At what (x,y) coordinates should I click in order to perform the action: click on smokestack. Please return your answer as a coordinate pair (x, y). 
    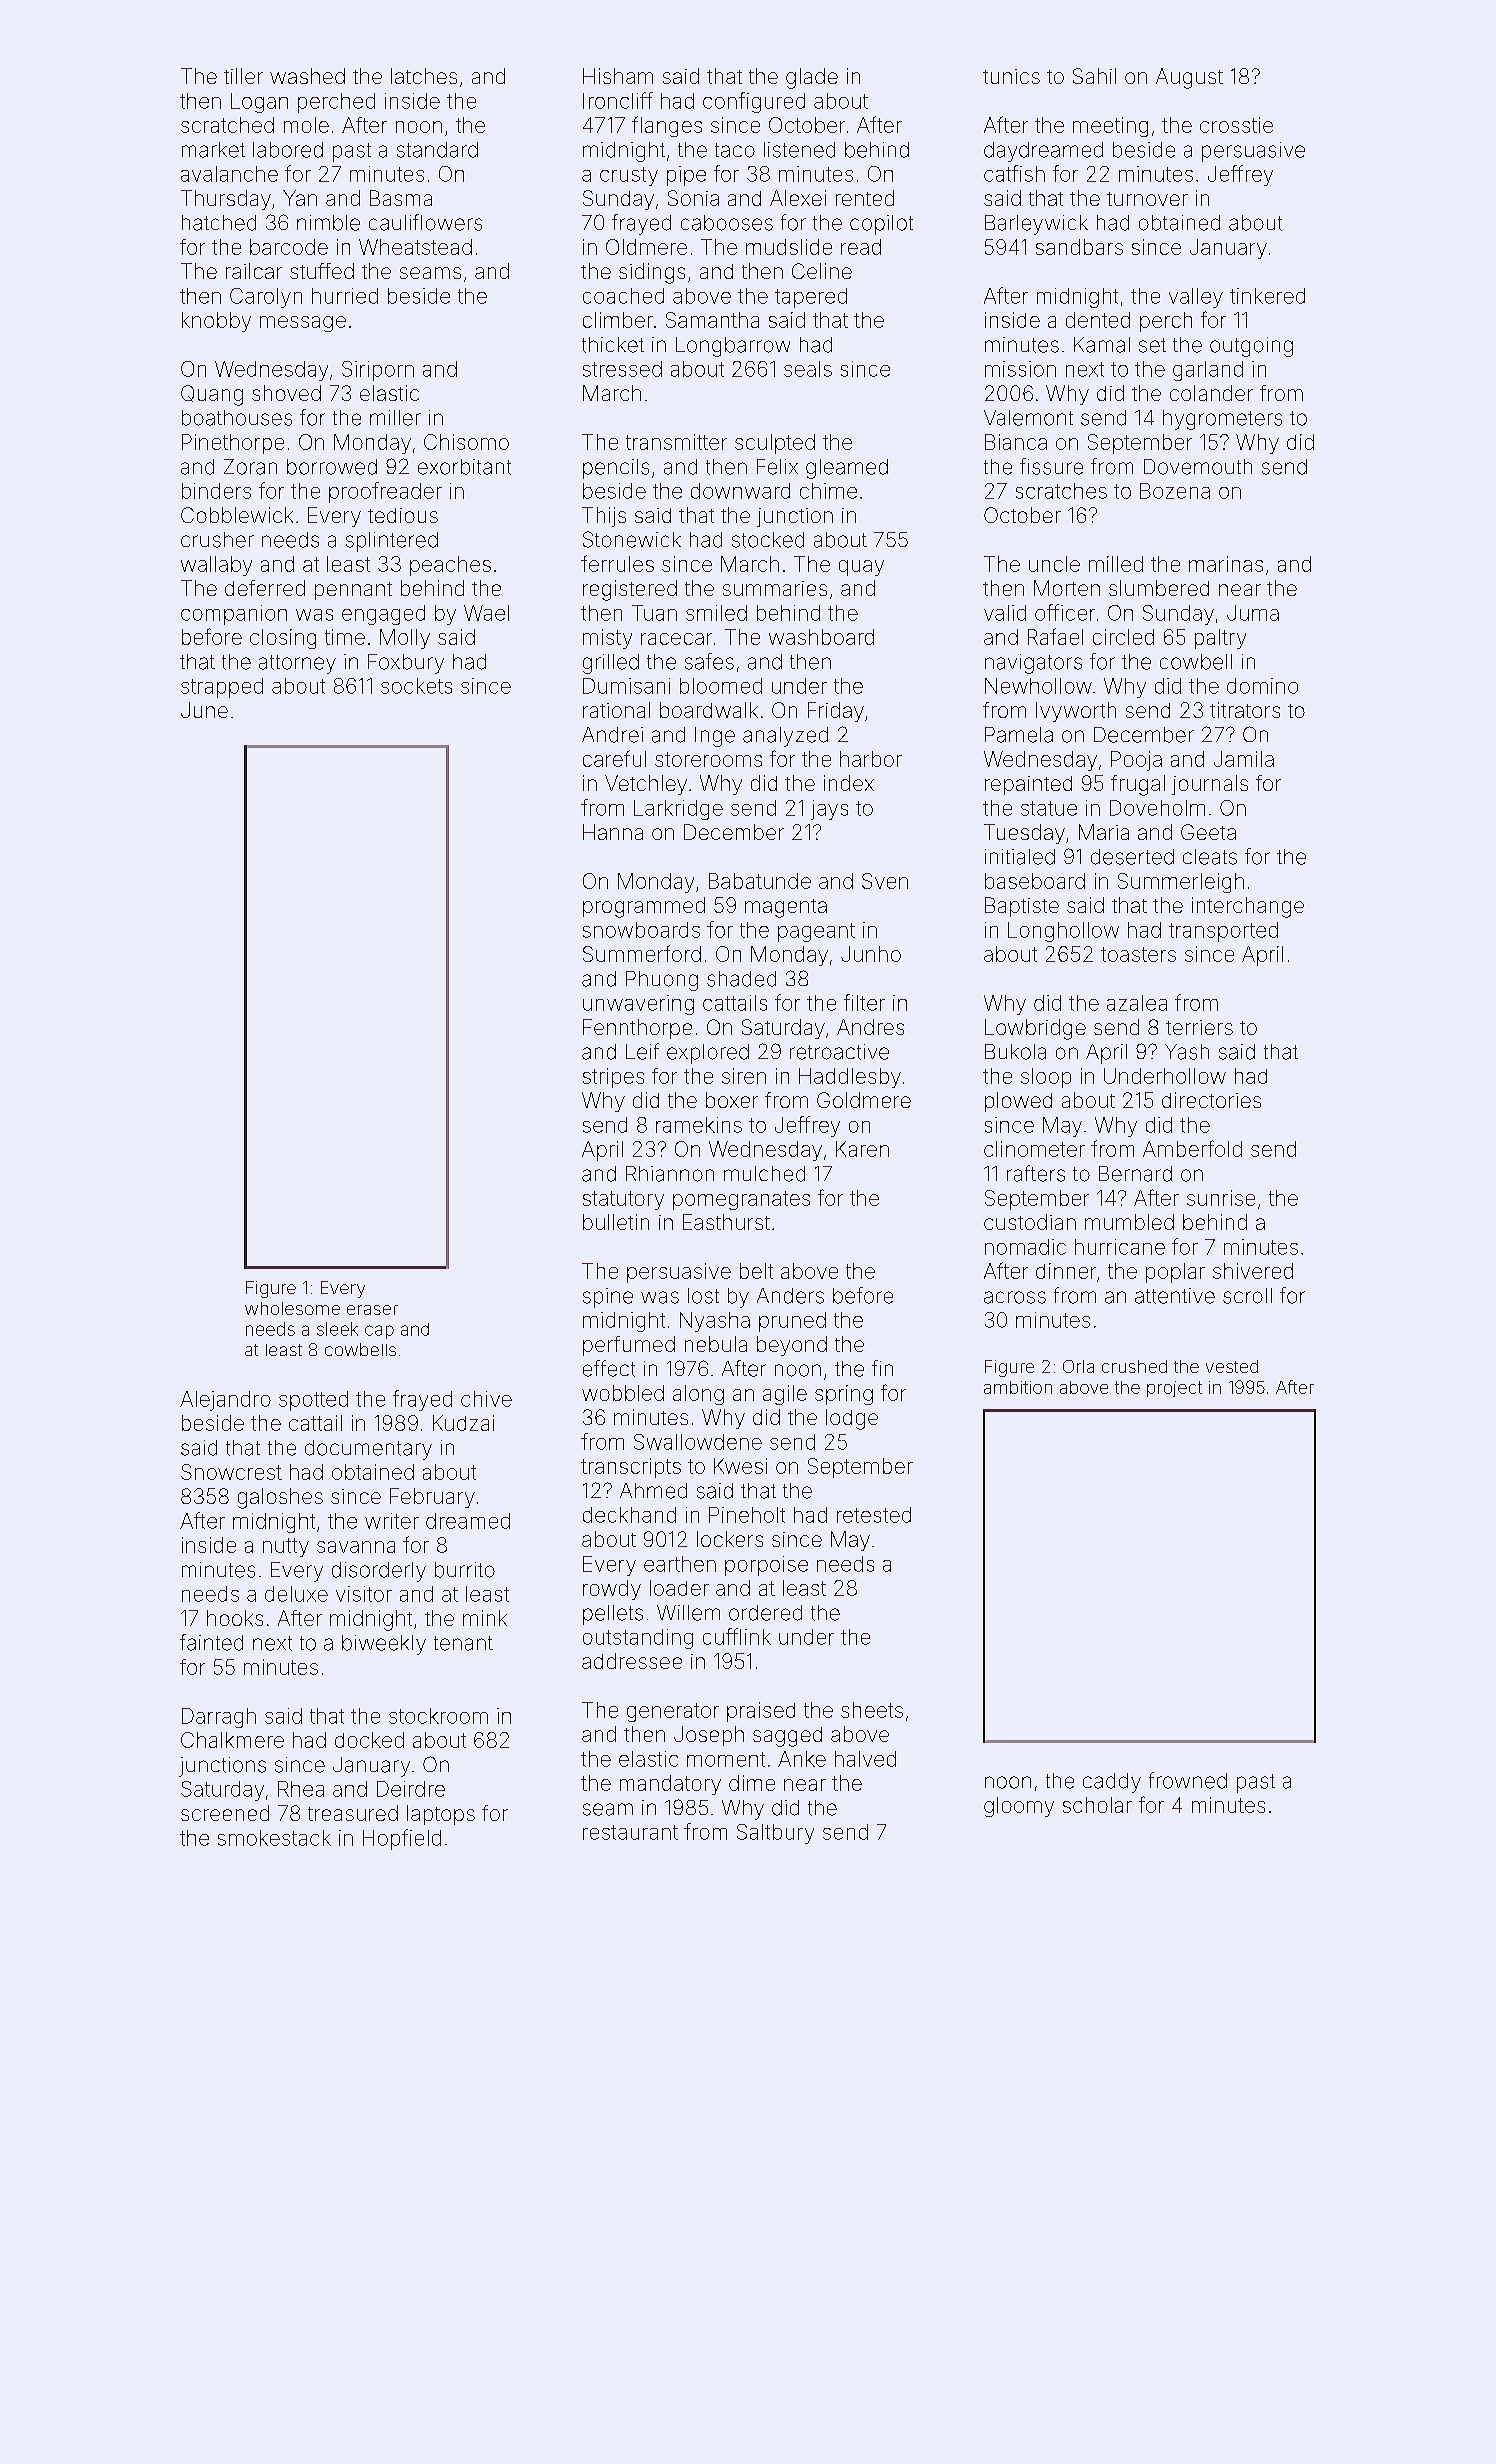
    Looking at the image, I should click on (274, 1838).
